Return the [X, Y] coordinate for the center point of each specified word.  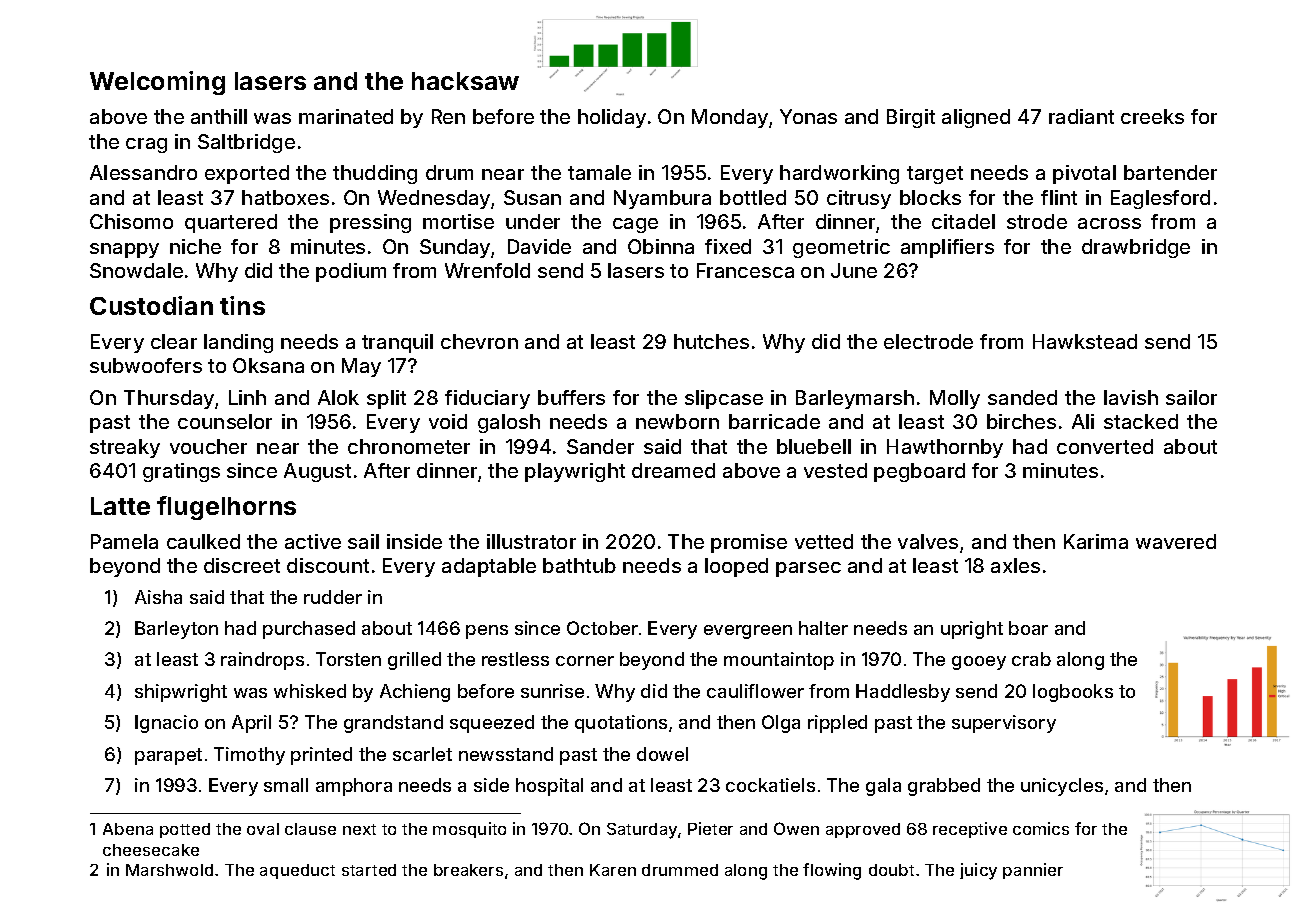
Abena [128, 829]
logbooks [1073, 693]
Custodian [151, 305]
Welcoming [157, 83]
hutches [711, 341]
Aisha [158, 597]
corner [585, 661]
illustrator [531, 541]
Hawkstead [1085, 341]
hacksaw [465, 81]
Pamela [124, 541]
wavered [1176, 541]
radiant [1081, 116]
